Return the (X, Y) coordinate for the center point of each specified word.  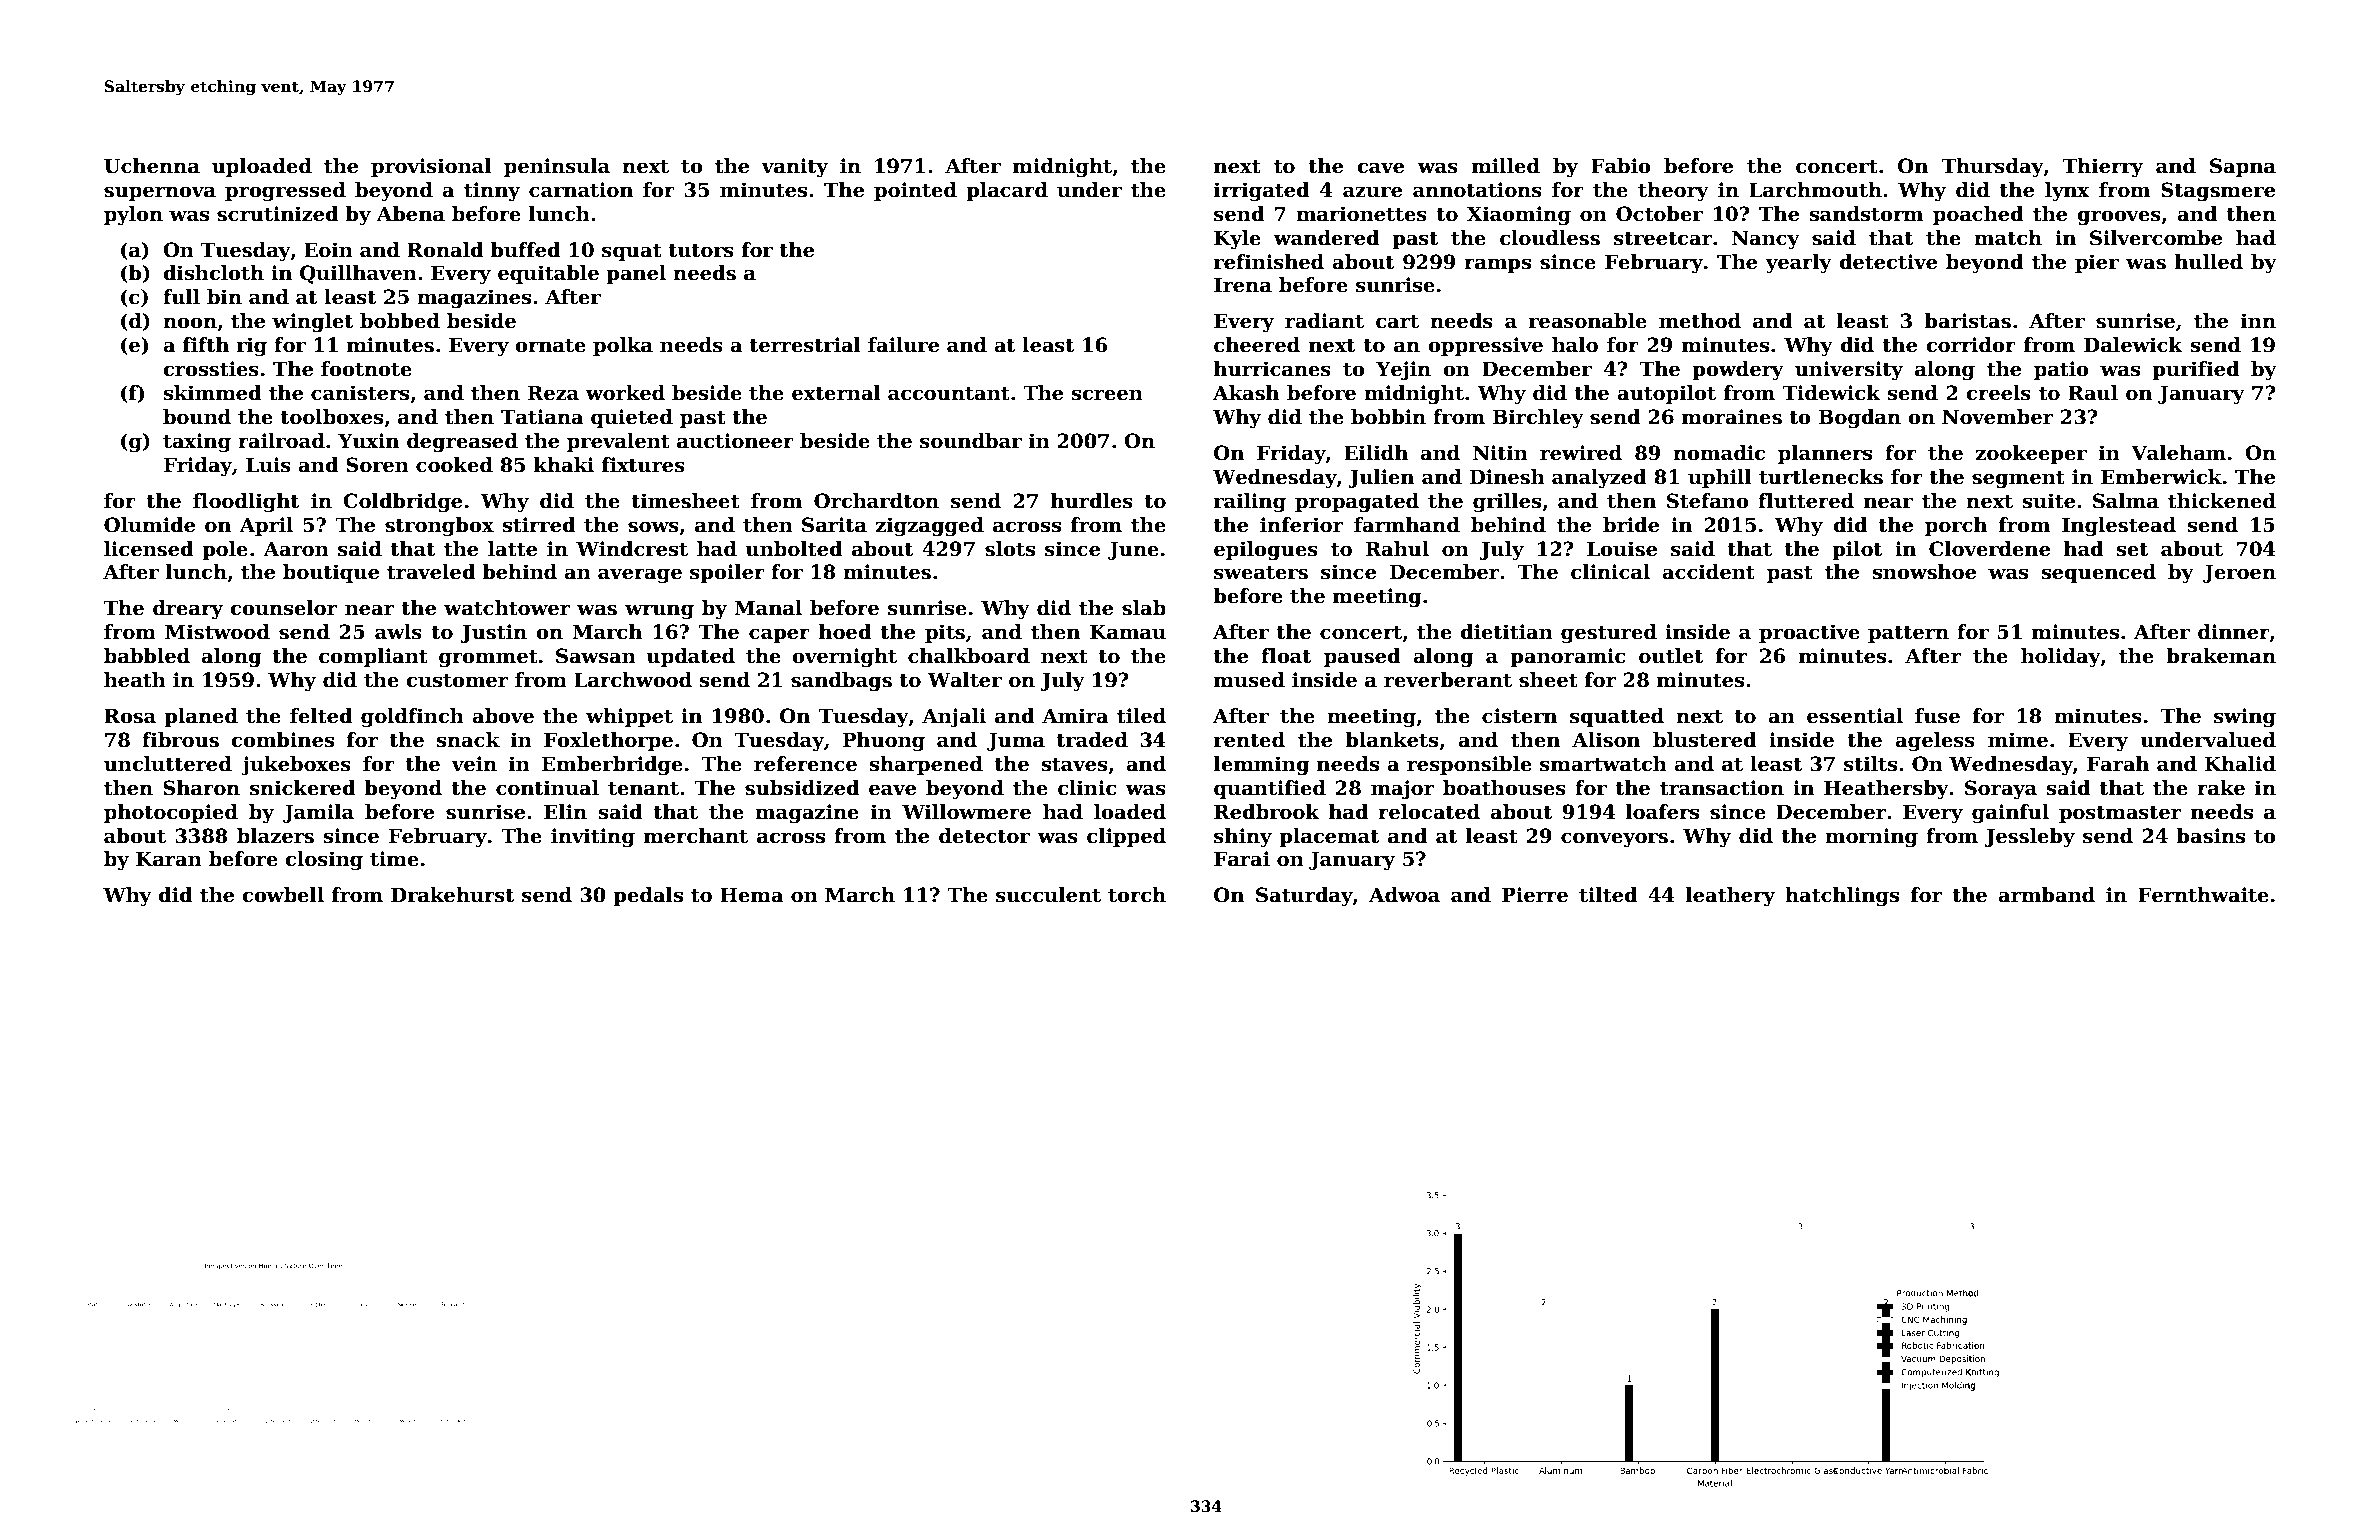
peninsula (557, 167)
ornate (550, 346)
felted (321, 716)
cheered (1257, 345)
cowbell (283, 895)
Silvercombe (2156, 238)
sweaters (1261, 573)
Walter (964, 680)
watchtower (507, 608)
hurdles (1092, 501)
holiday (2060, 657)
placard (1007, 191)
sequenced (2099, 573)
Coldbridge (402, 503)
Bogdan (1860, 419)
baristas (1967, 321)
